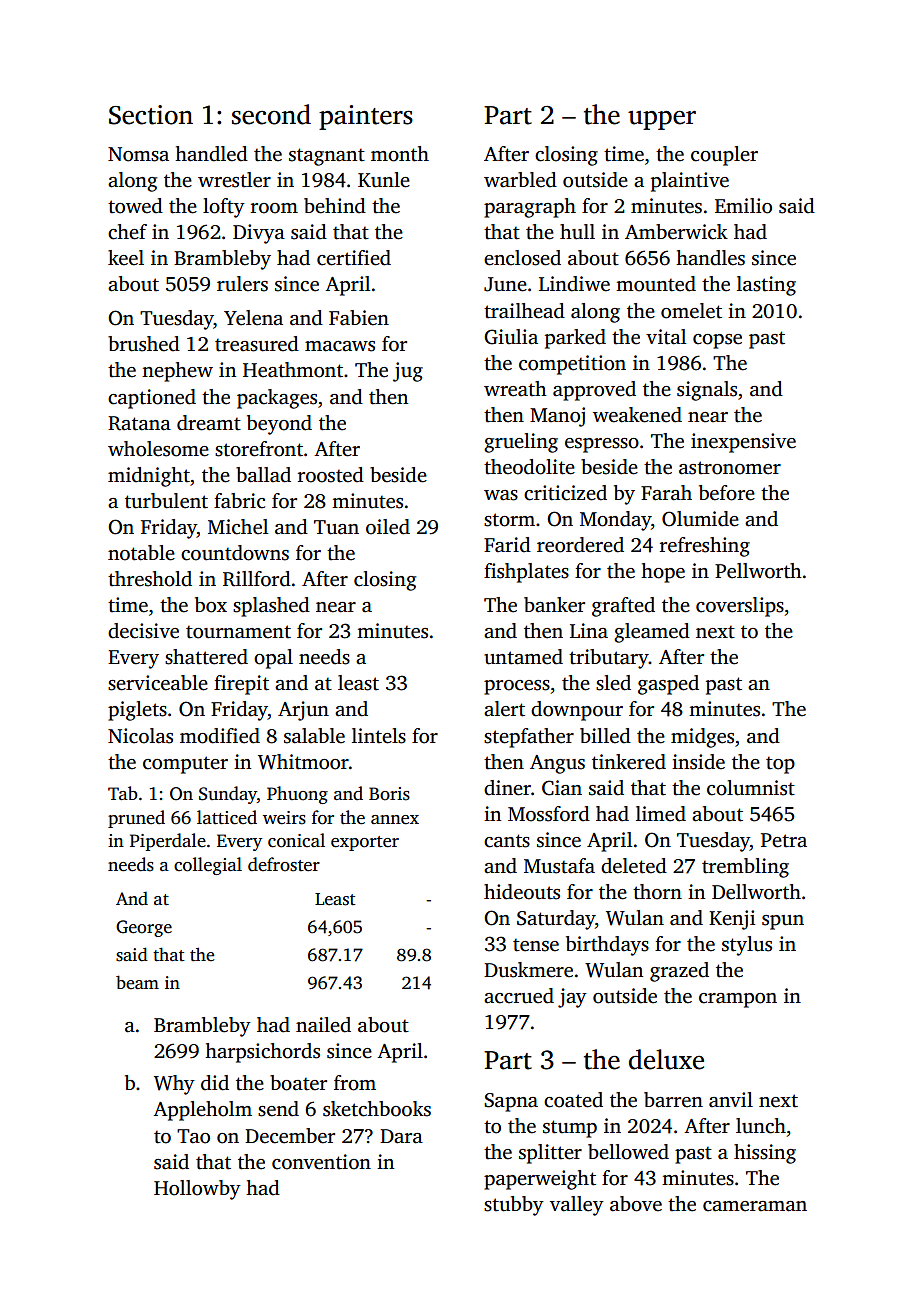  Describe the element at coordinates (384, 180) in the document. I see `Kunle` at that location.
